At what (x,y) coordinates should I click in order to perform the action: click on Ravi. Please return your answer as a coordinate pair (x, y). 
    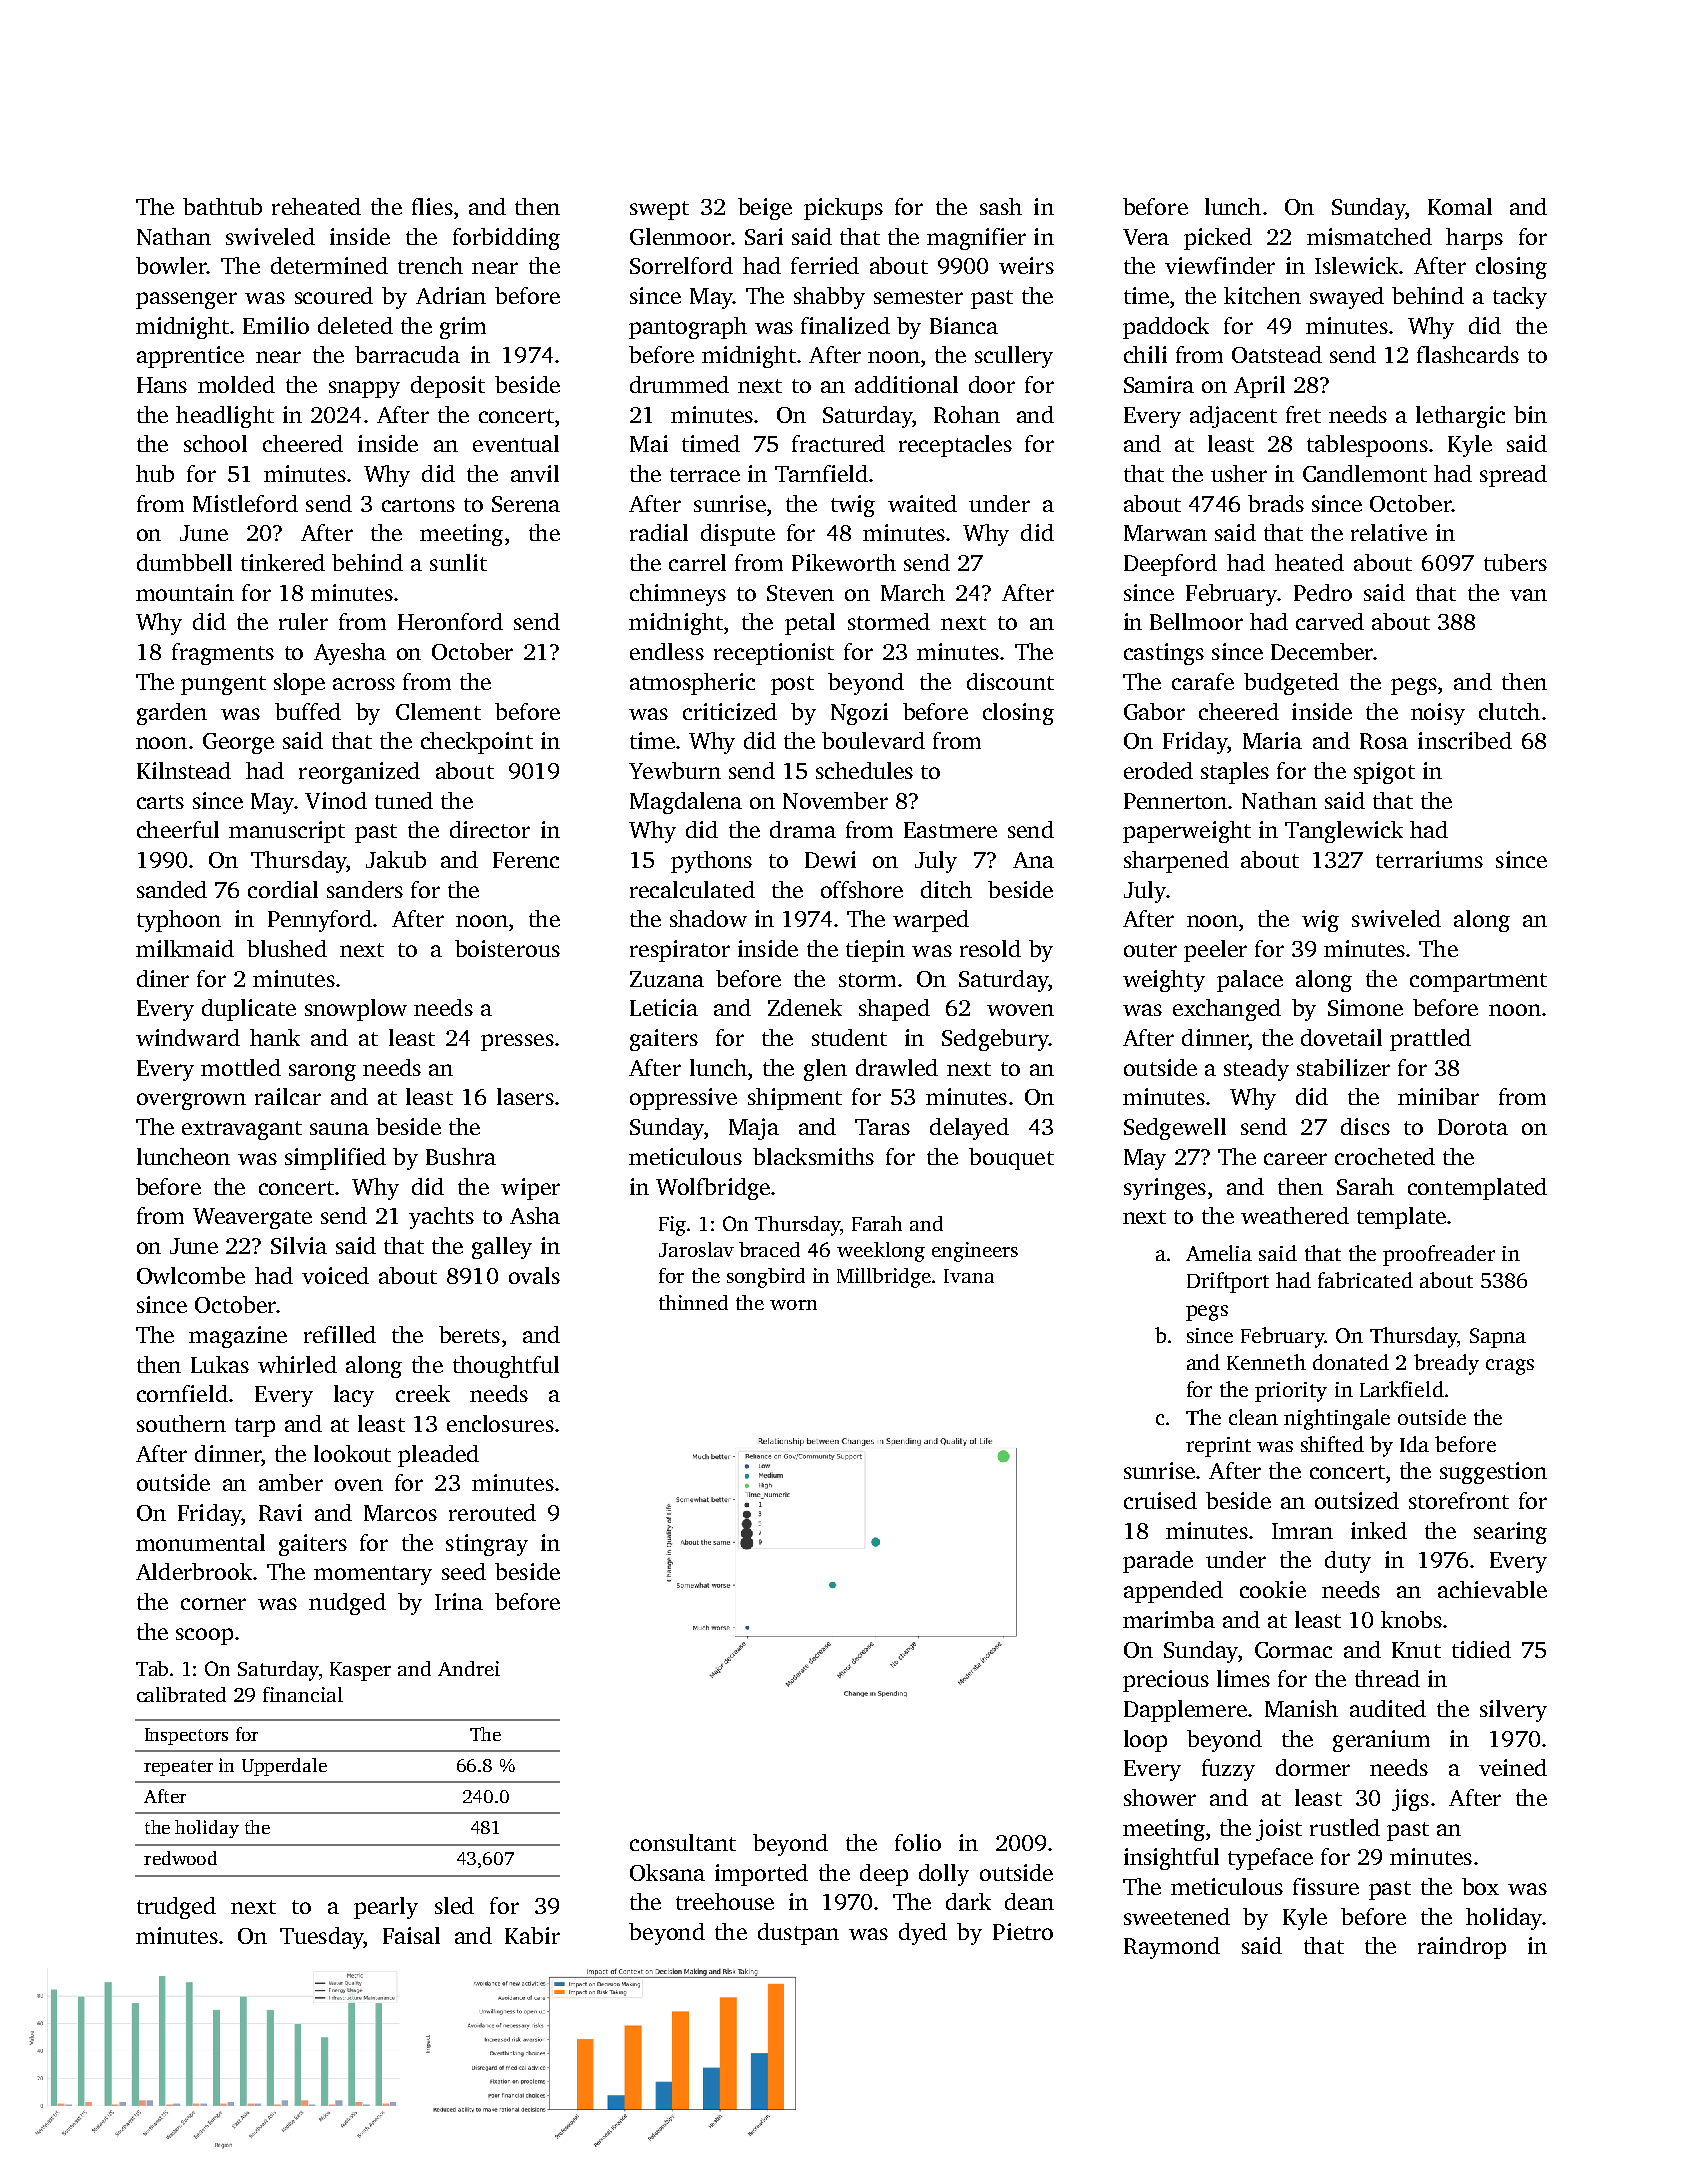
    Looking at the image, I should click on (280, 1512).
